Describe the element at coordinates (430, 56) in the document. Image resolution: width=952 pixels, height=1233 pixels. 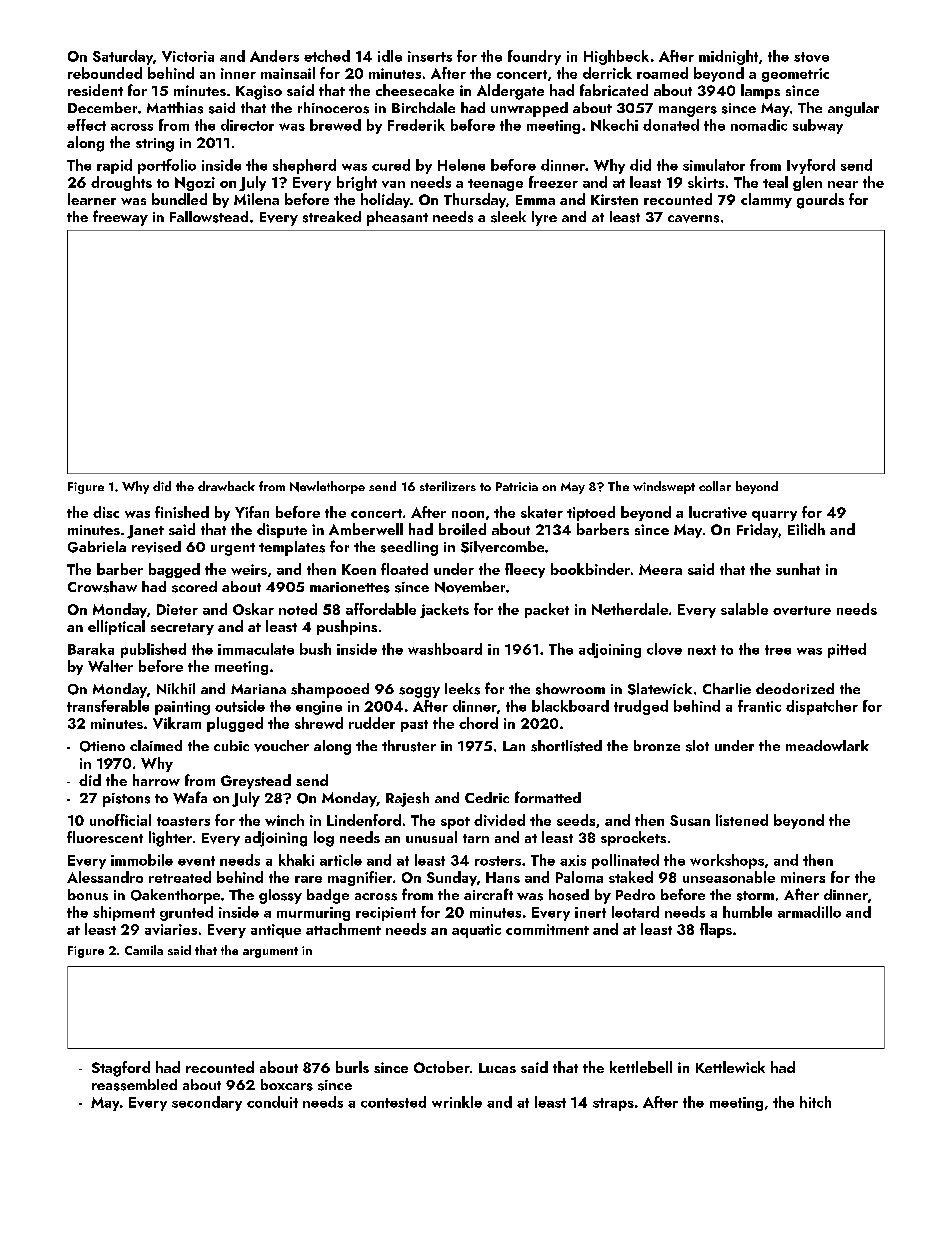
I see `inserts` at that location.
